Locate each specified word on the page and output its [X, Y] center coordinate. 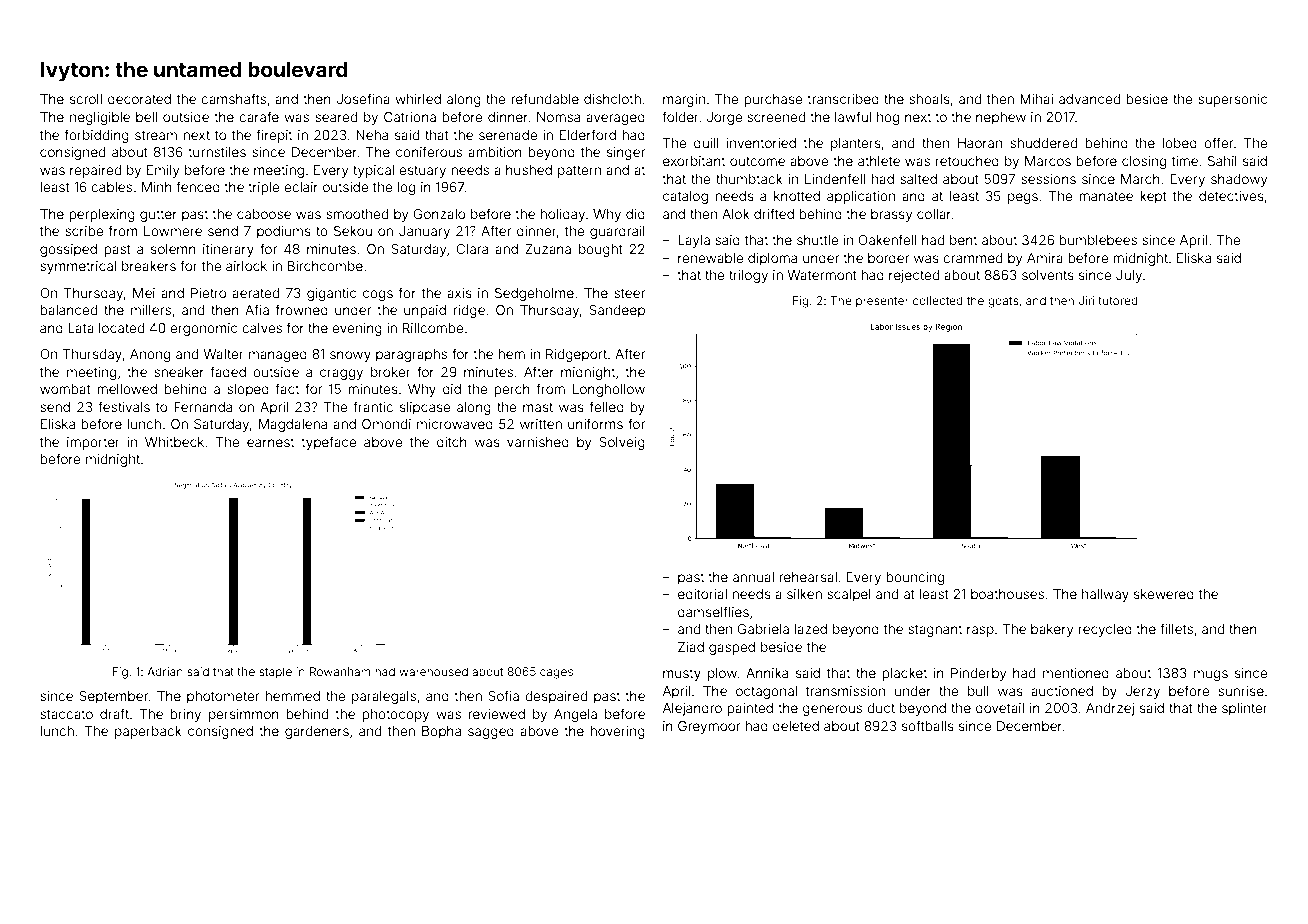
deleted [796, 726]
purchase [773, 100]
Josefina [363, 98]
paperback [148, 732]
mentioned [1076, 673]
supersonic [1232, 100]
